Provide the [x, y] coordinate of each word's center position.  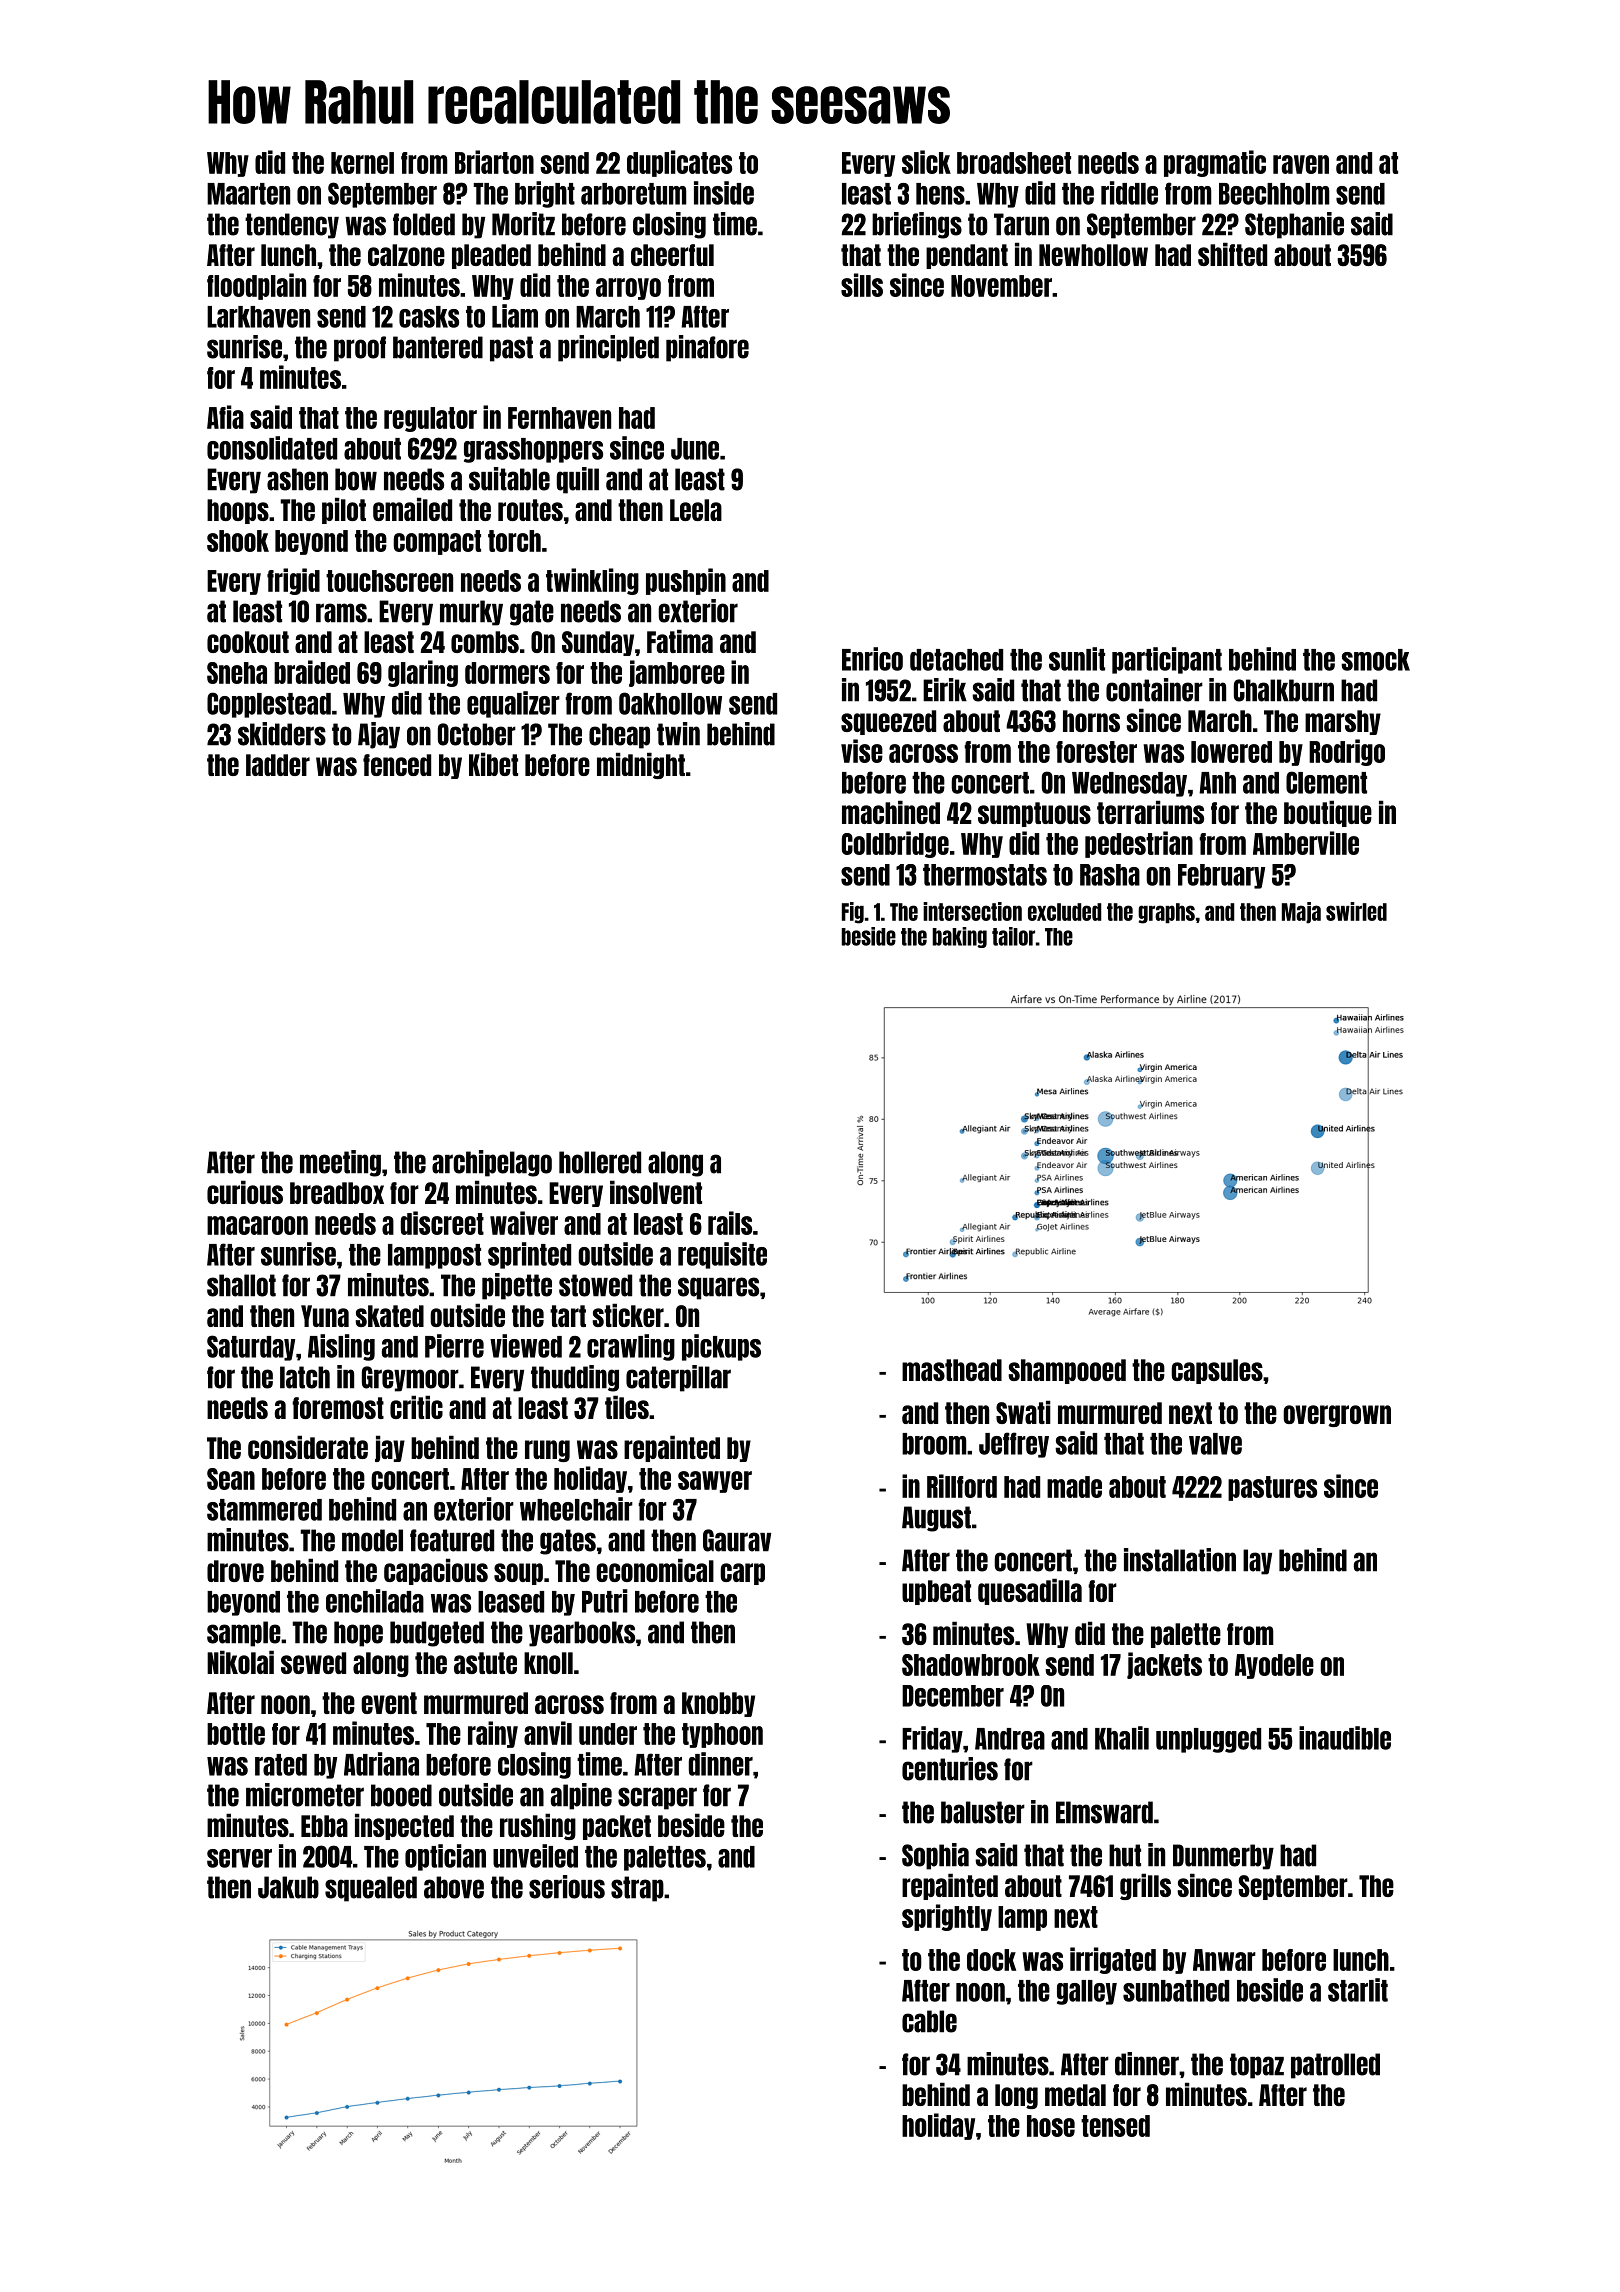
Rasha [1110, 875]
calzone [406, 255]
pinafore [707, 348]
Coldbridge [895, 844]
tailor [1013, 936]
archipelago [492, 1163]
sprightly [947, 1917]
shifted [1232, 254]
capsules [1217, 1371]
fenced [397, 765]
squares [718, 1288]
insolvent [656, 1192]
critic [416, 1407]
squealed [371, 1889]
